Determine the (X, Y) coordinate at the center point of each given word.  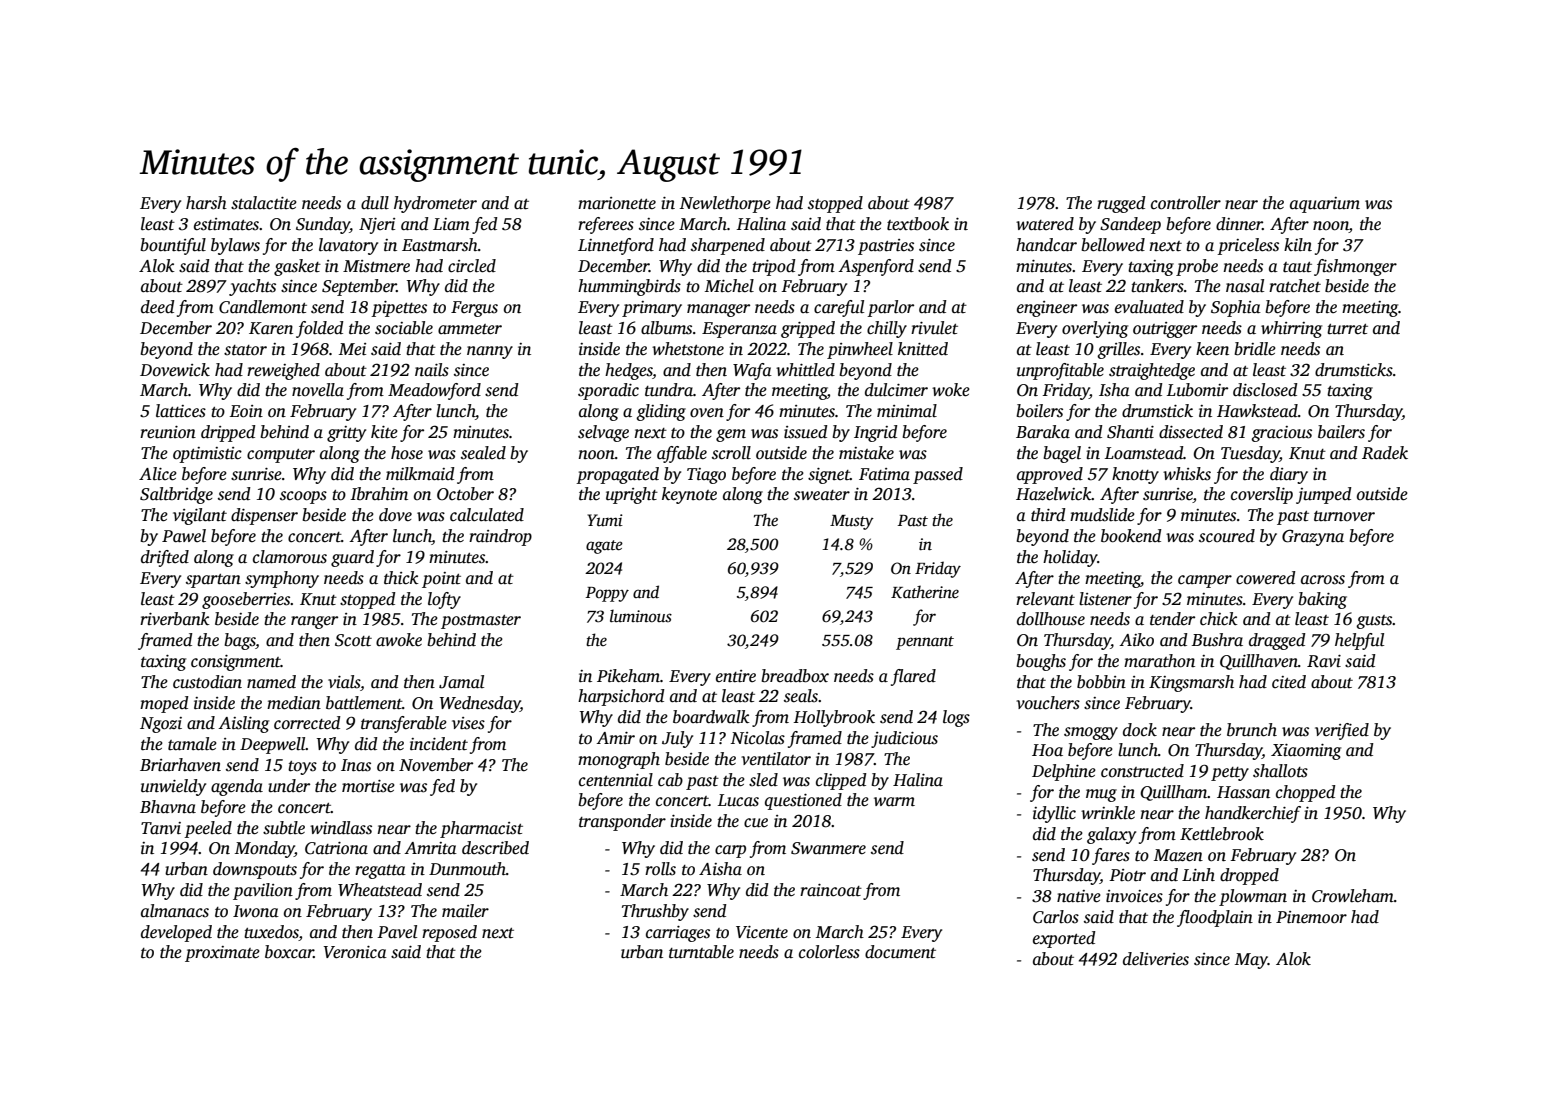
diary (1289, 475)
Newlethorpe (725, 204)
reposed (449, 933)
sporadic (608, 391)
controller (1186, 203)
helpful (1359, 641)
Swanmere (828, 848)
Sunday (323, 225)
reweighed (283, 371)
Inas (356, 765)
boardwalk (711, 717)
